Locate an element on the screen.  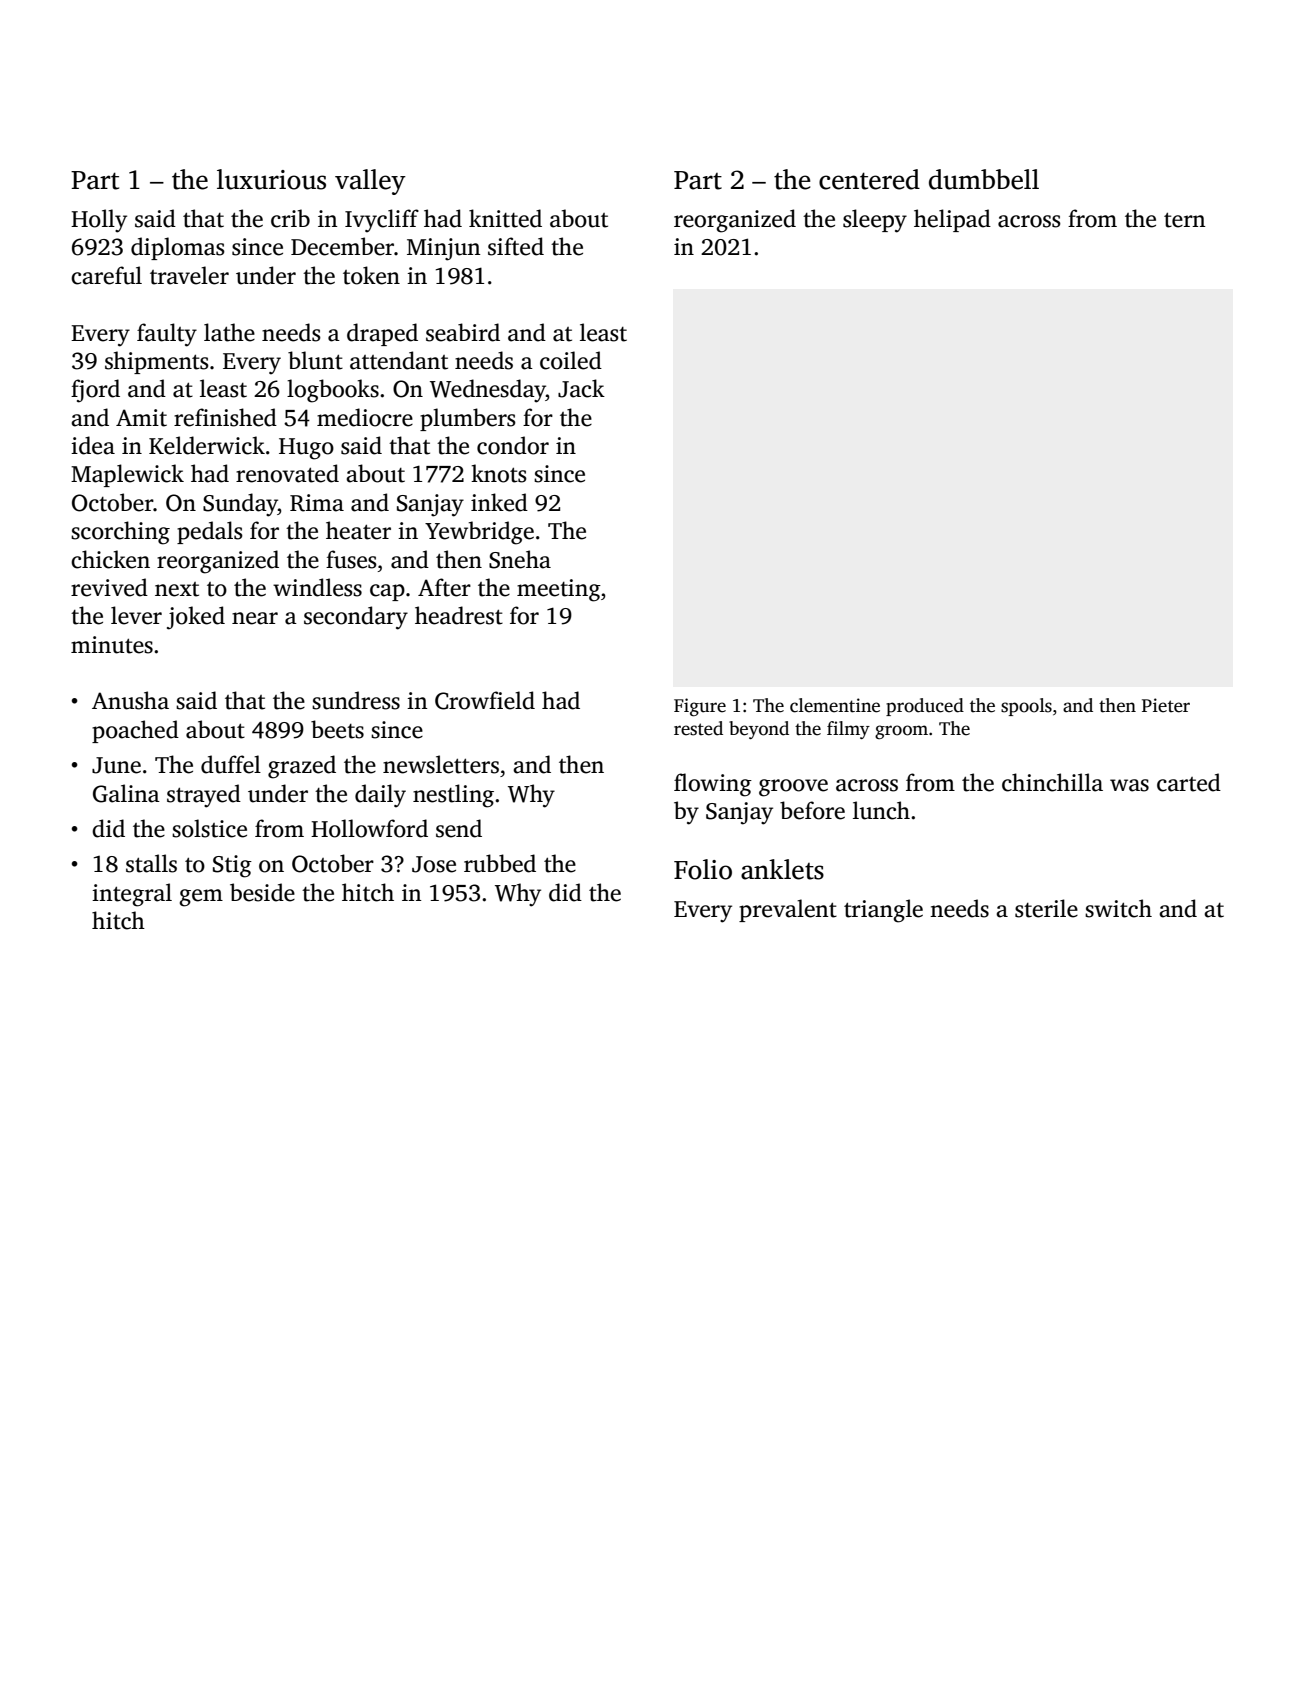
Figure is located at coordinates (700, 707).
